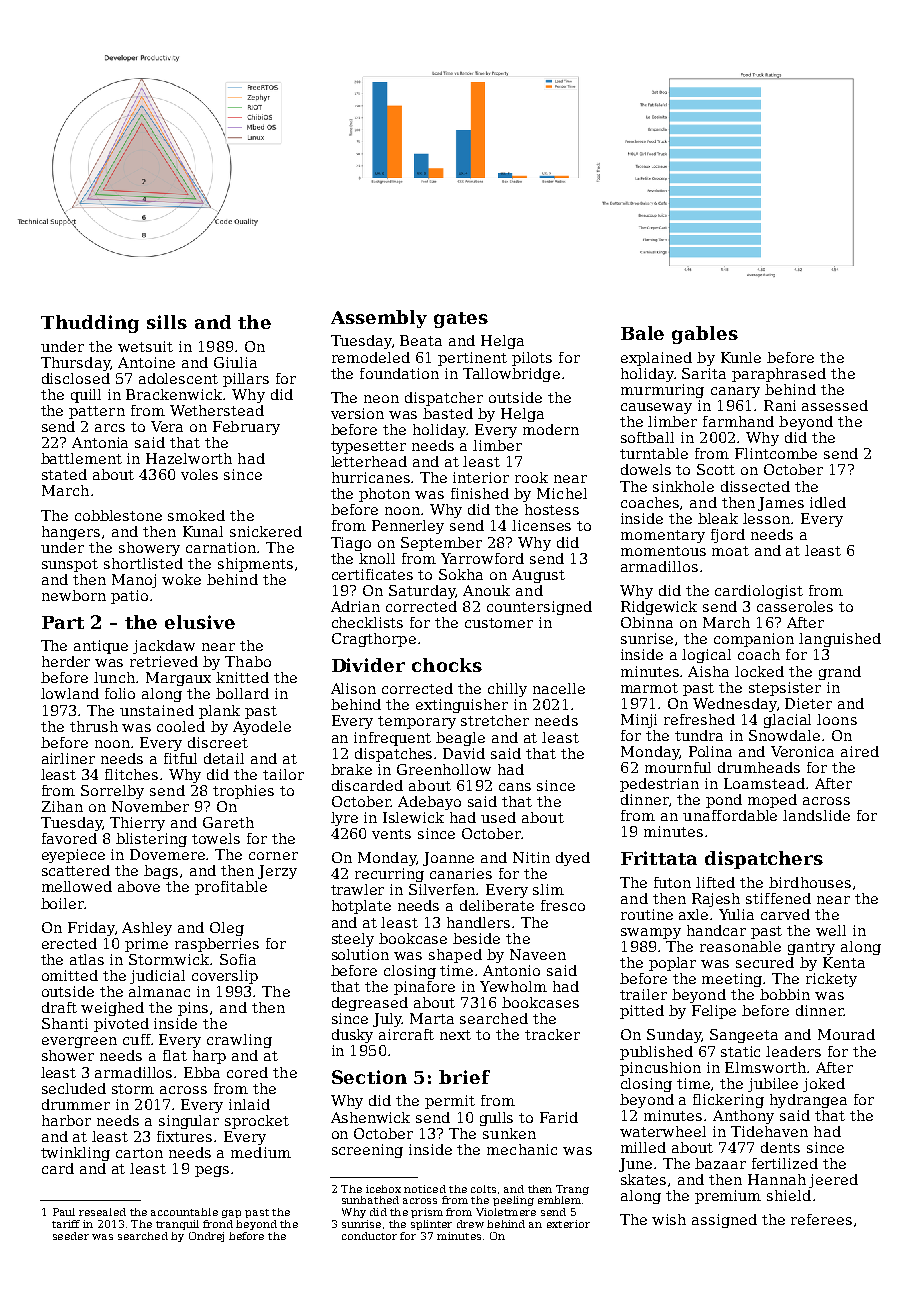 The image size is (924, 1308). What do you see at coordinates (206, 1237) in the screenshot?
I see `Ondrej` at bounding box center [206, 1237].
